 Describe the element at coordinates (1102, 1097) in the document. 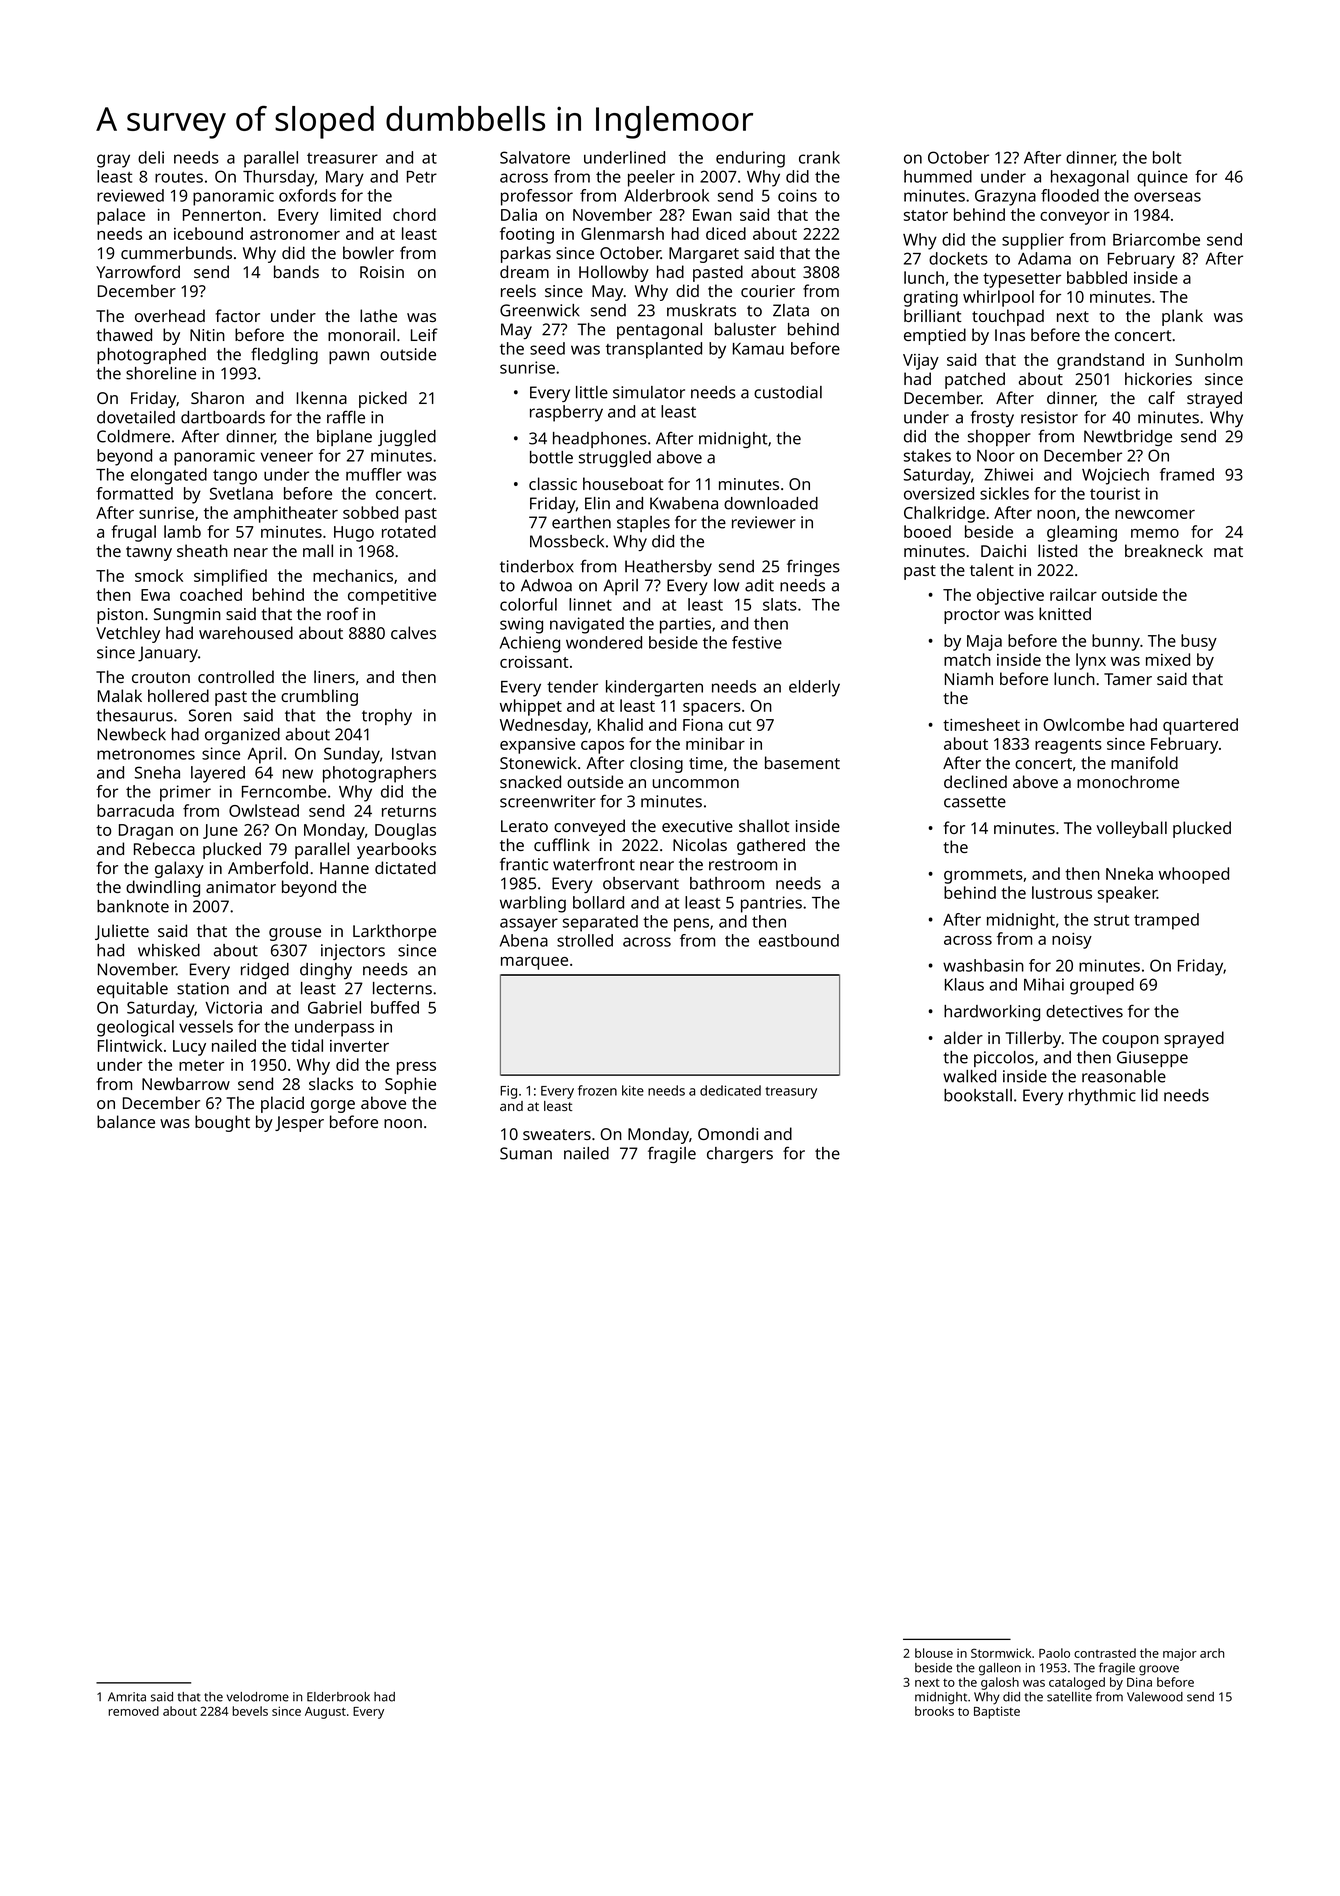

I see `rhythmic` at that location.
